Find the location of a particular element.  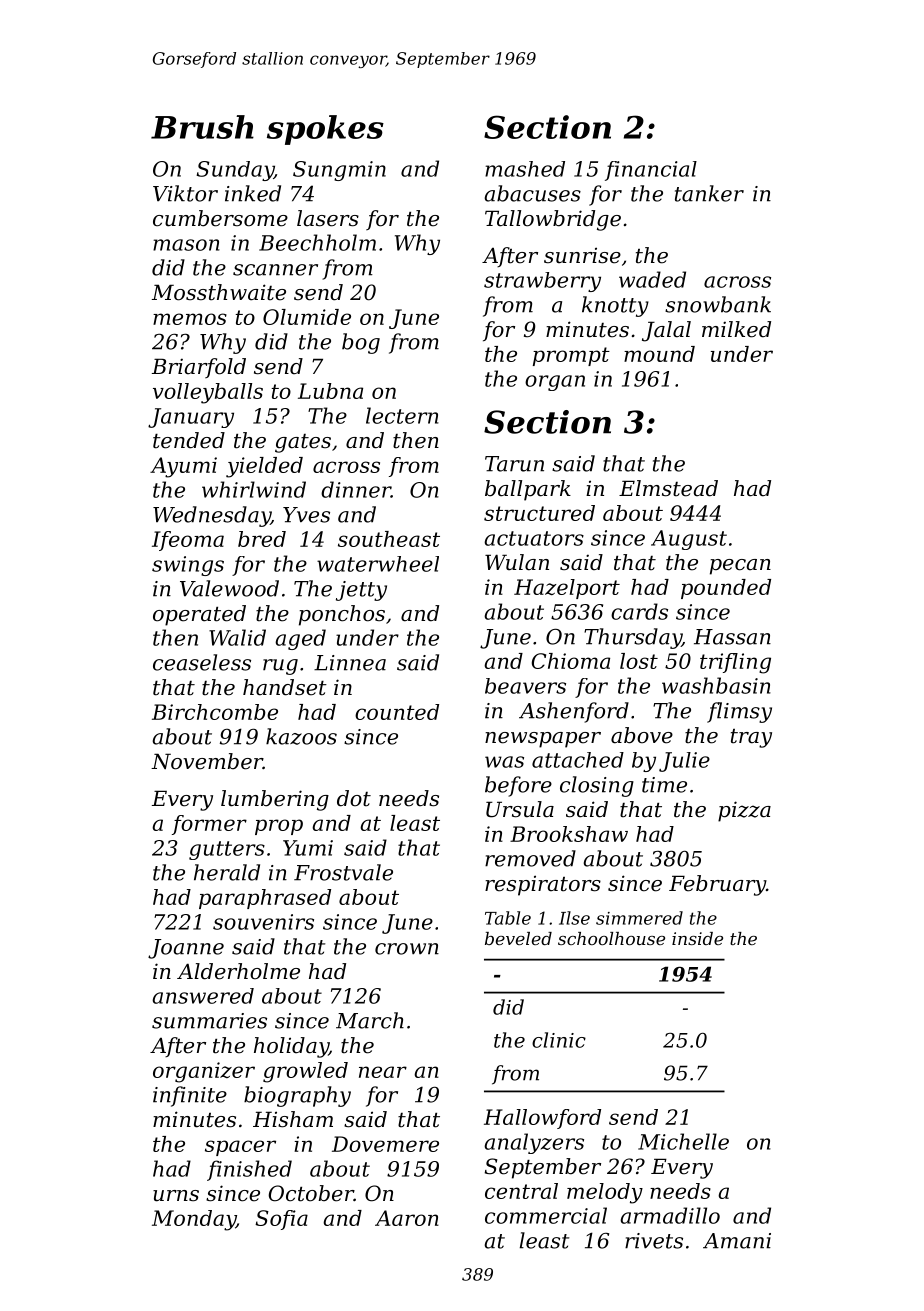

Frostvale is located at coordinates (343, 872).
